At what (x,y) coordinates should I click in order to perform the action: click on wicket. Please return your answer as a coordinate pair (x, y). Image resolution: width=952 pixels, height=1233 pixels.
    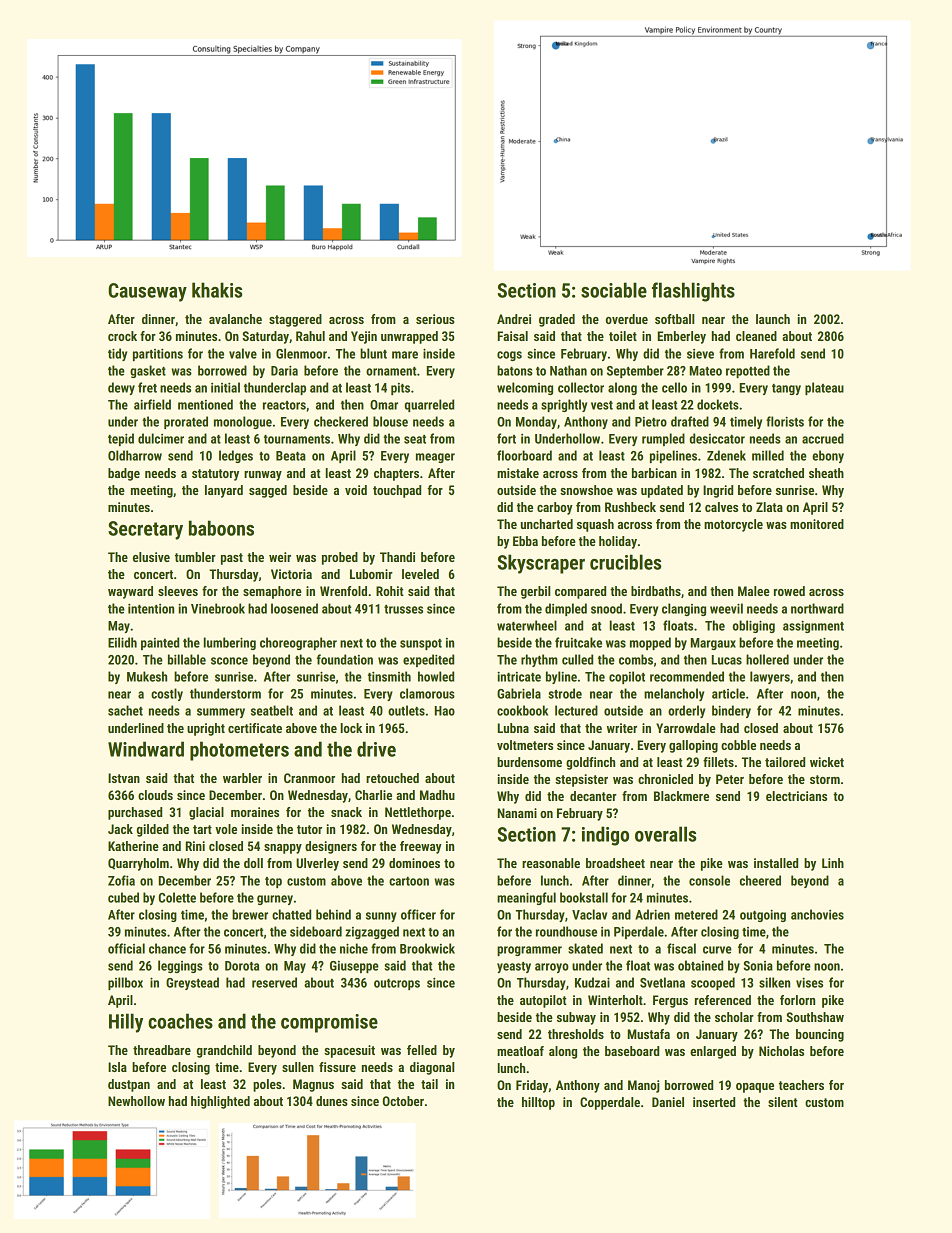
    Looking at the image, I should click on (827, 762).
